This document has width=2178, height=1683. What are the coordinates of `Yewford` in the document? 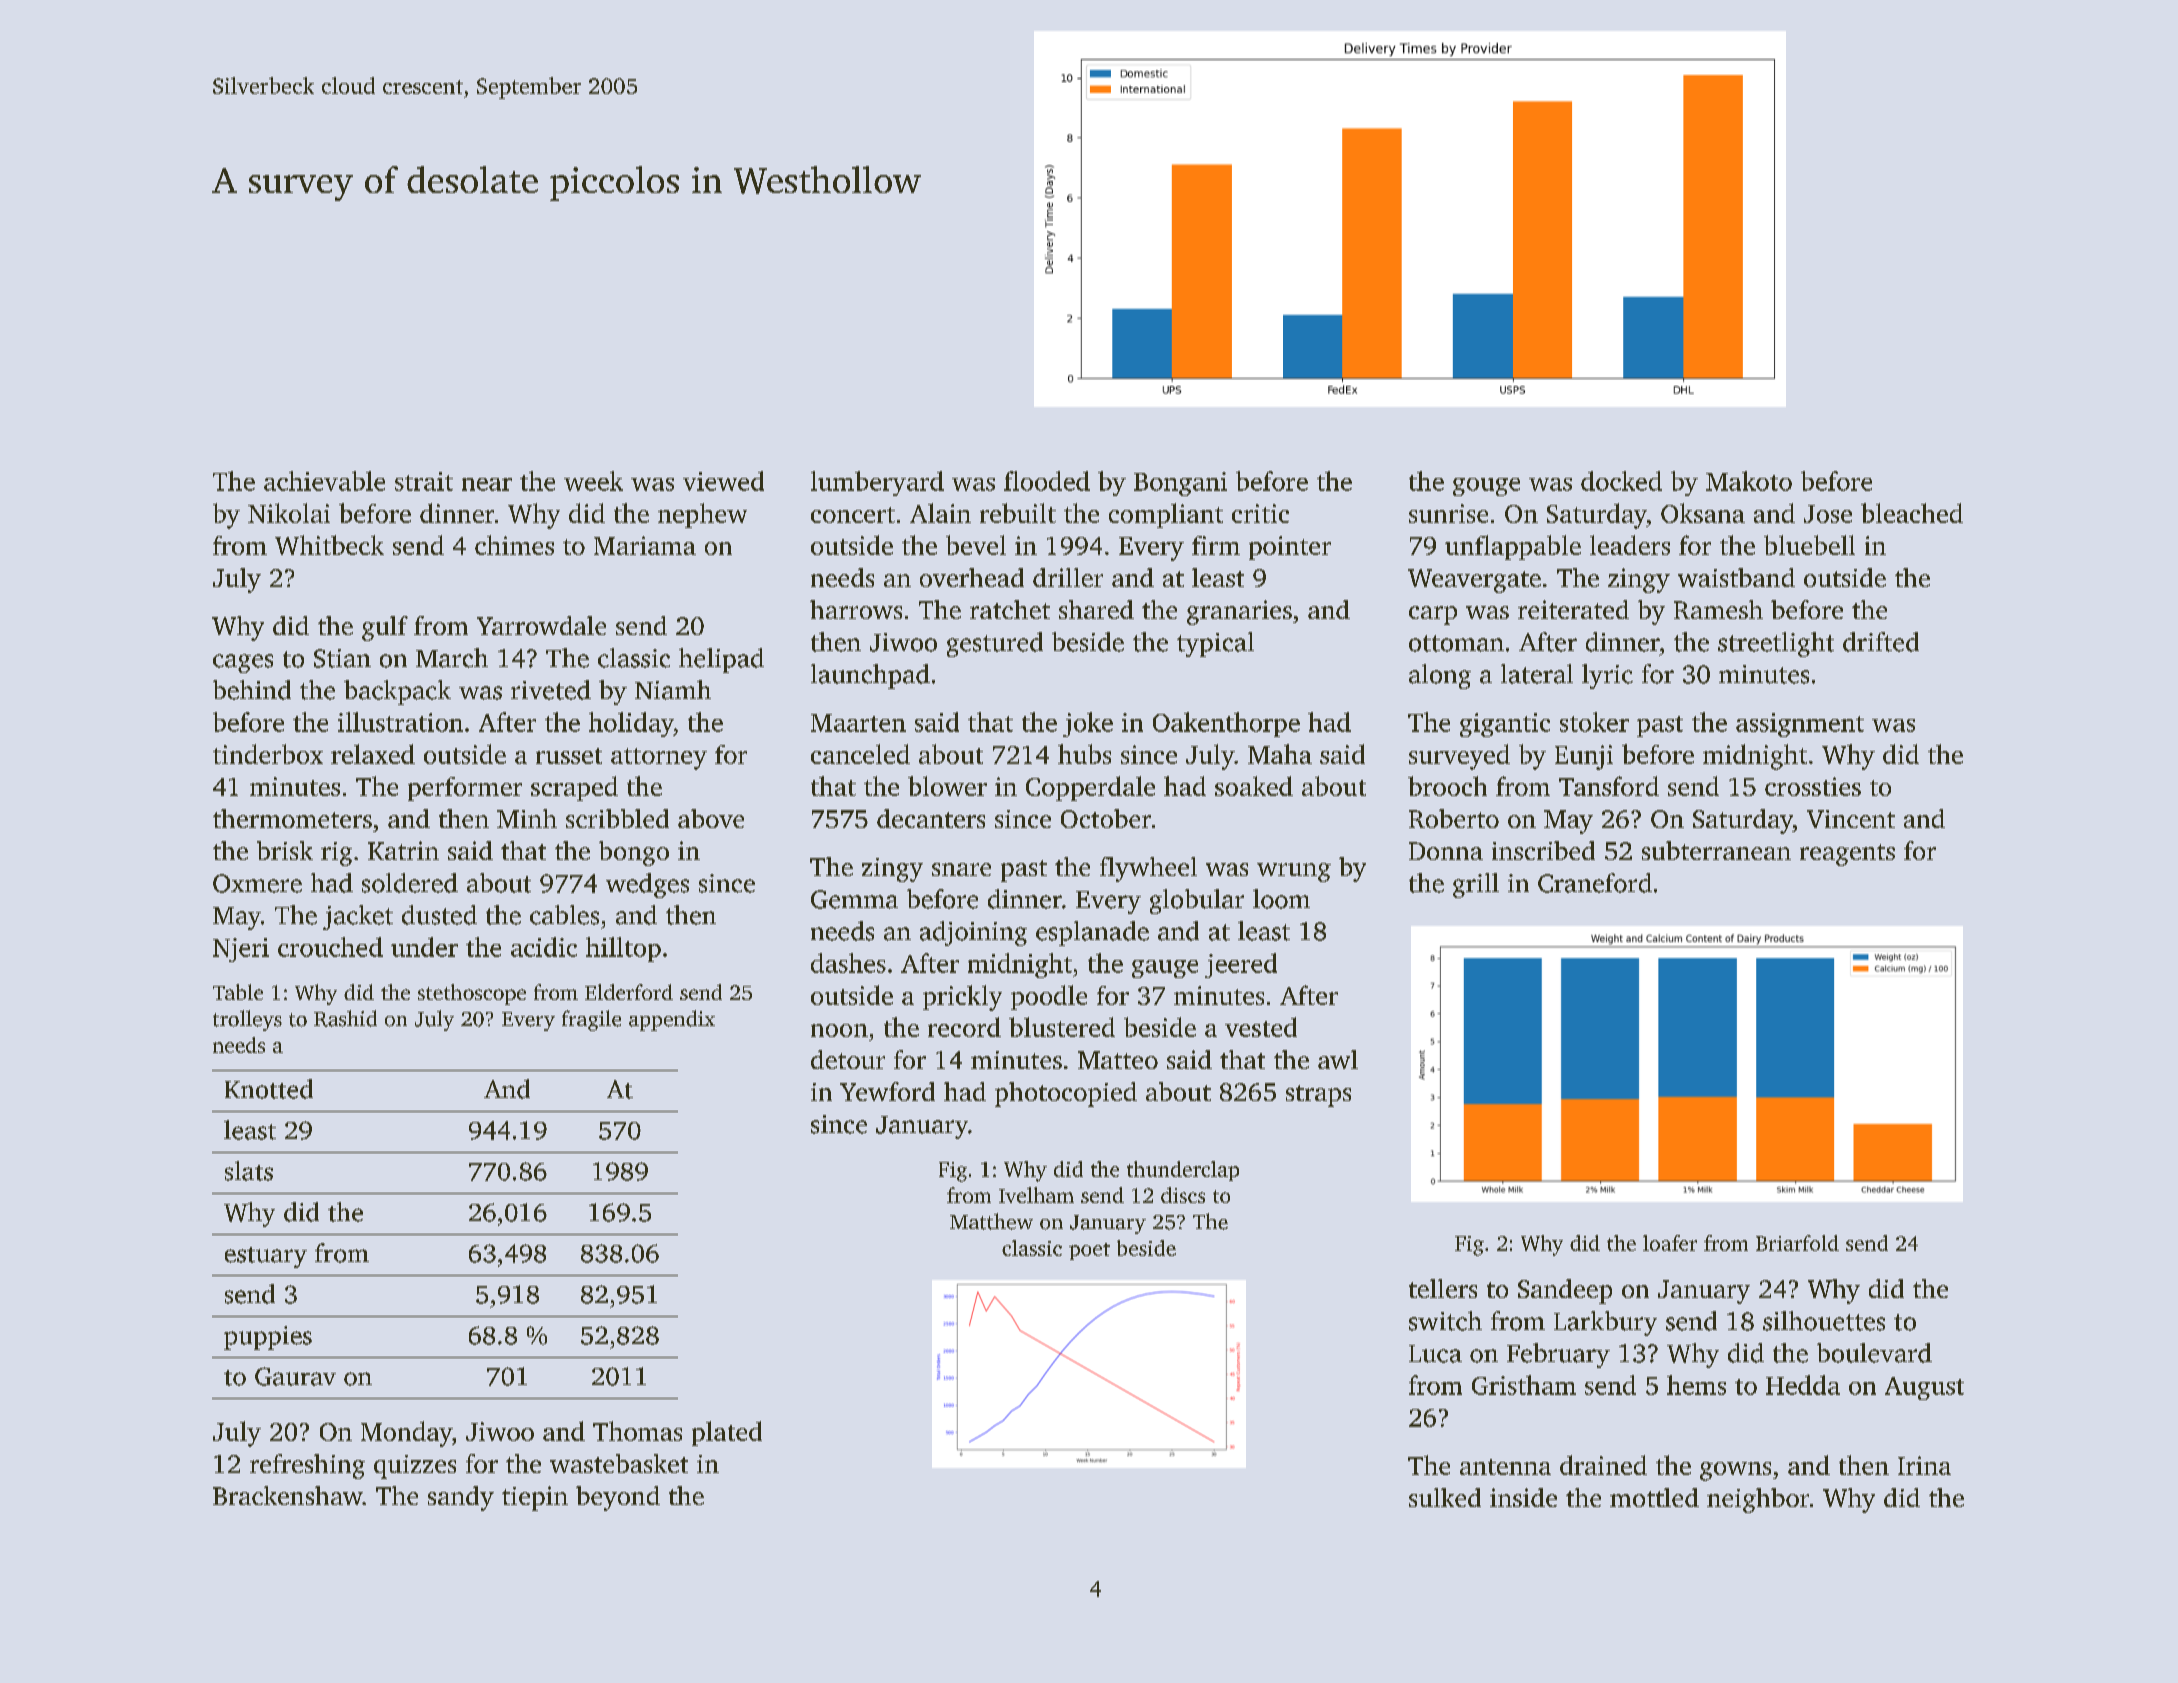 It's located at (887, 1091).
